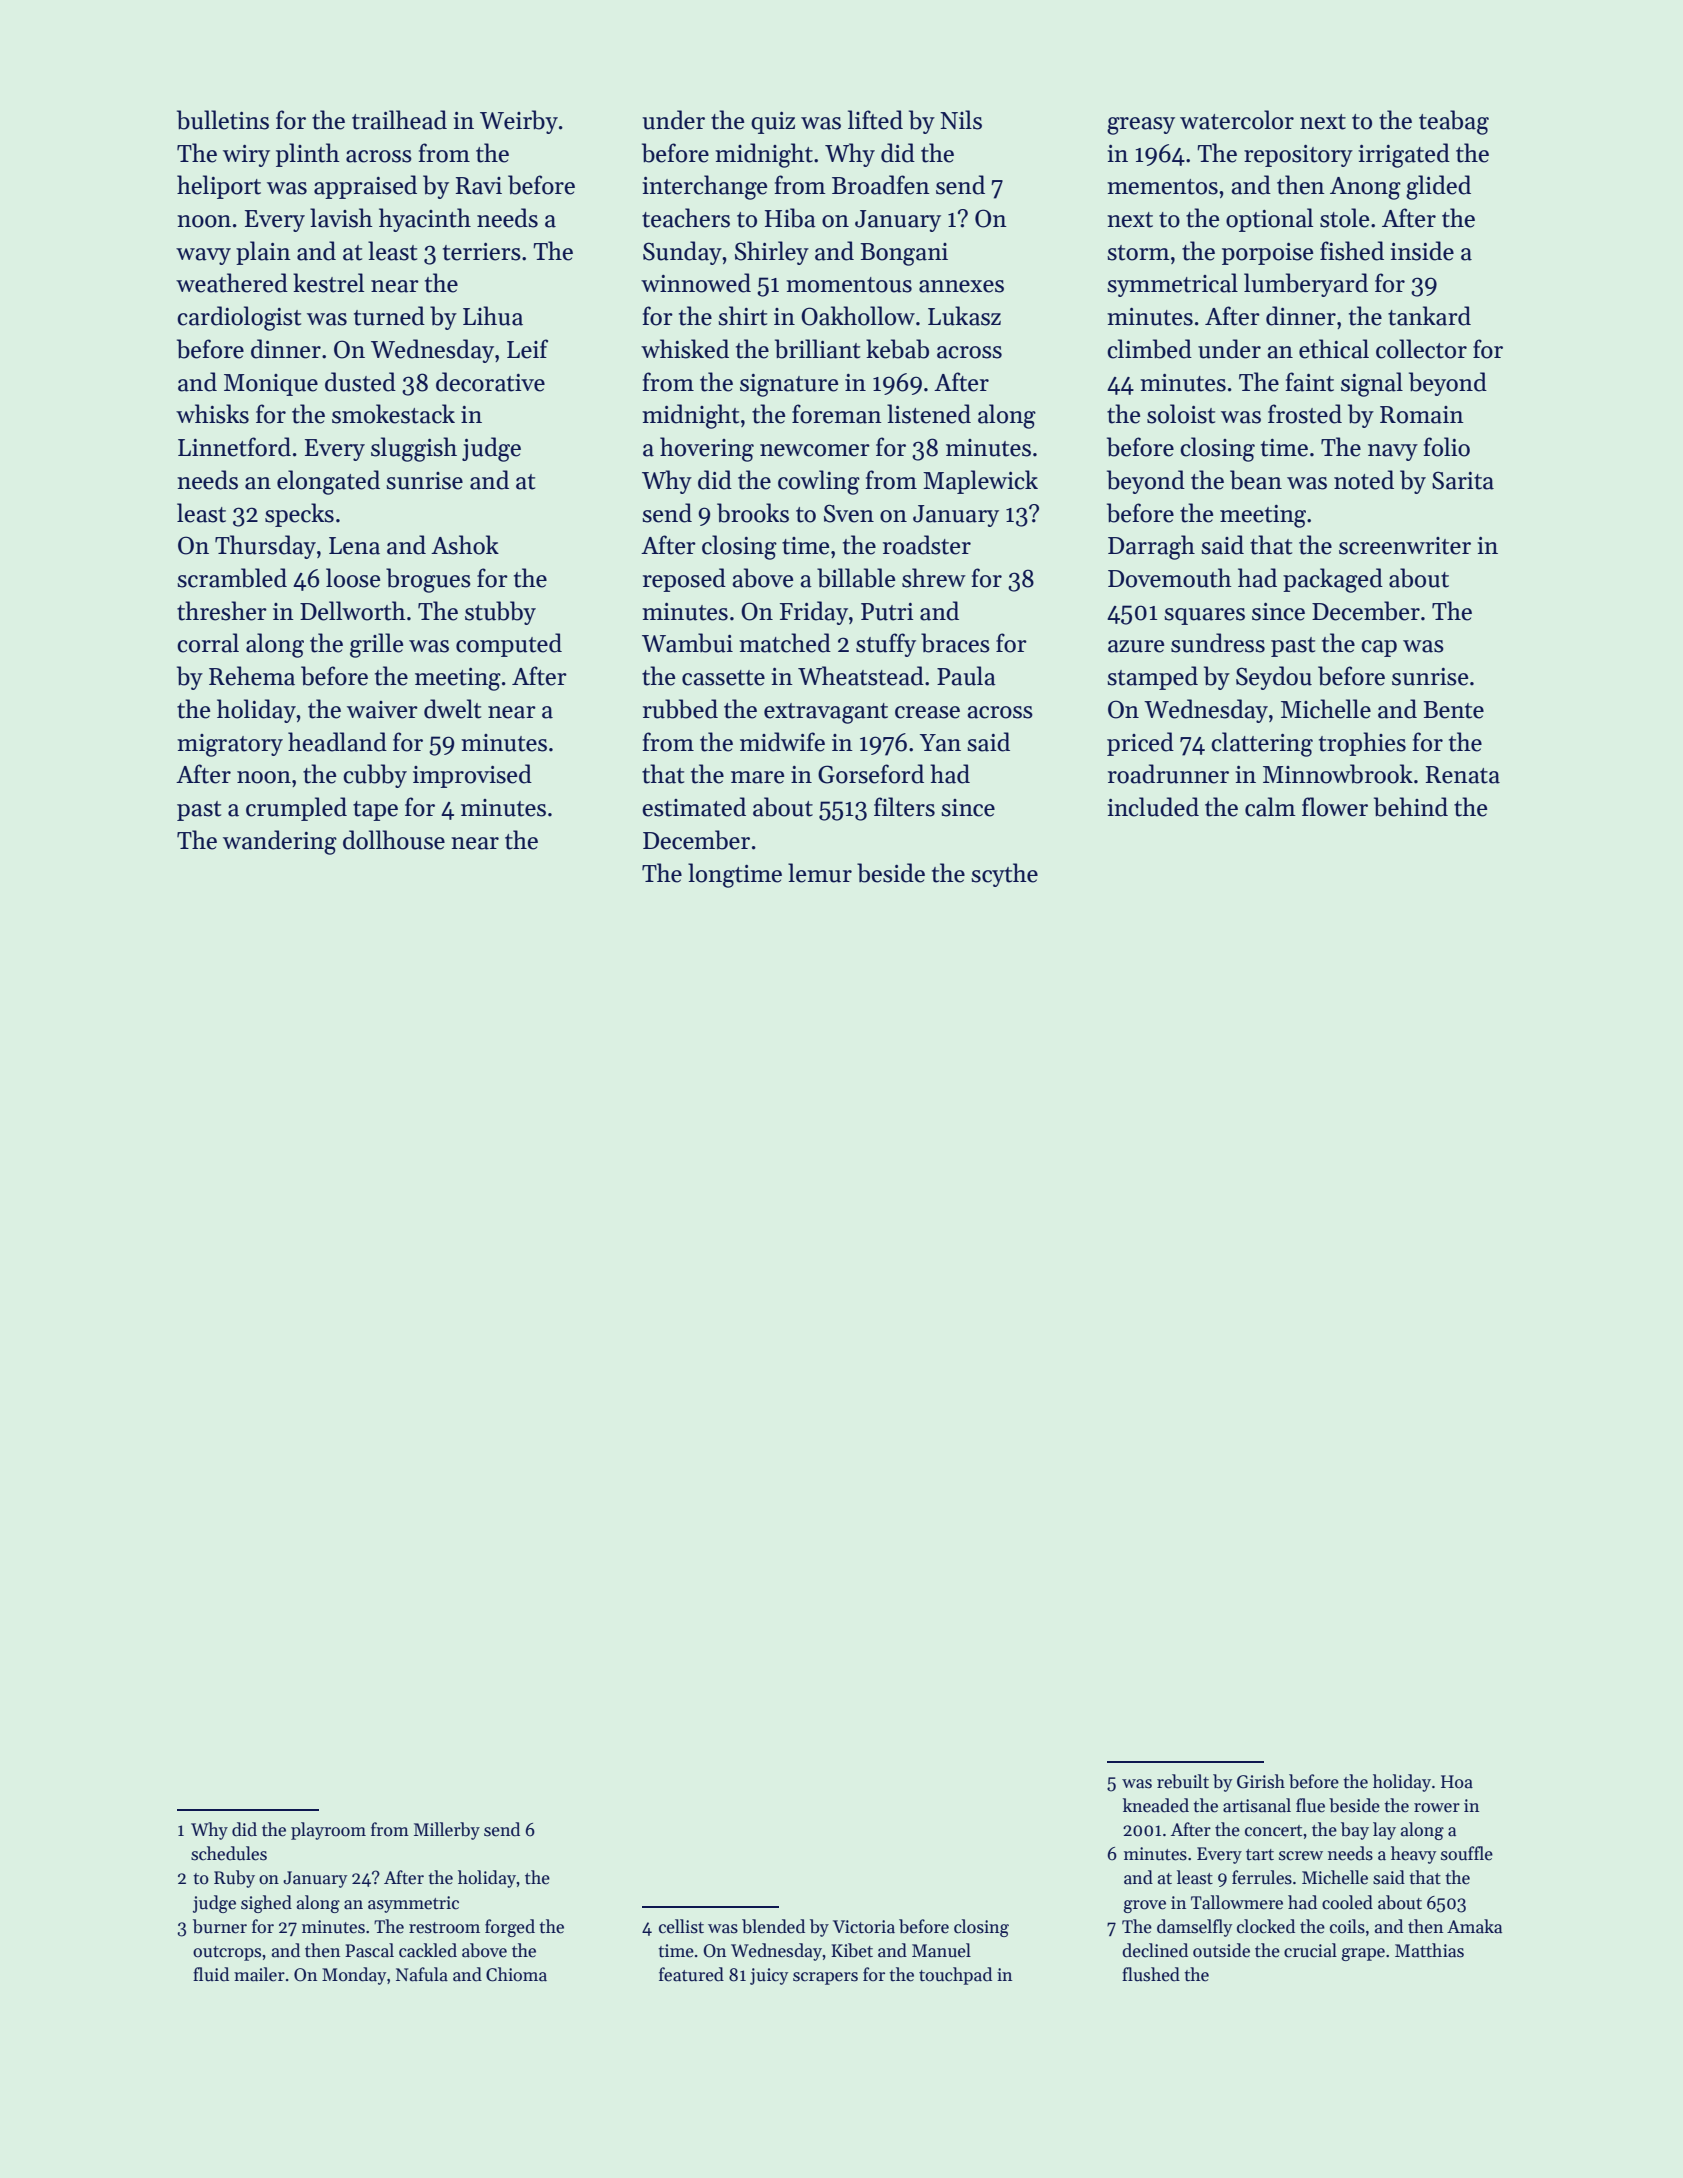 The height and width of the image is (2178, 1683). Describe the element at coordinates (820, 873) in the image. I see `lemur` at that location.
